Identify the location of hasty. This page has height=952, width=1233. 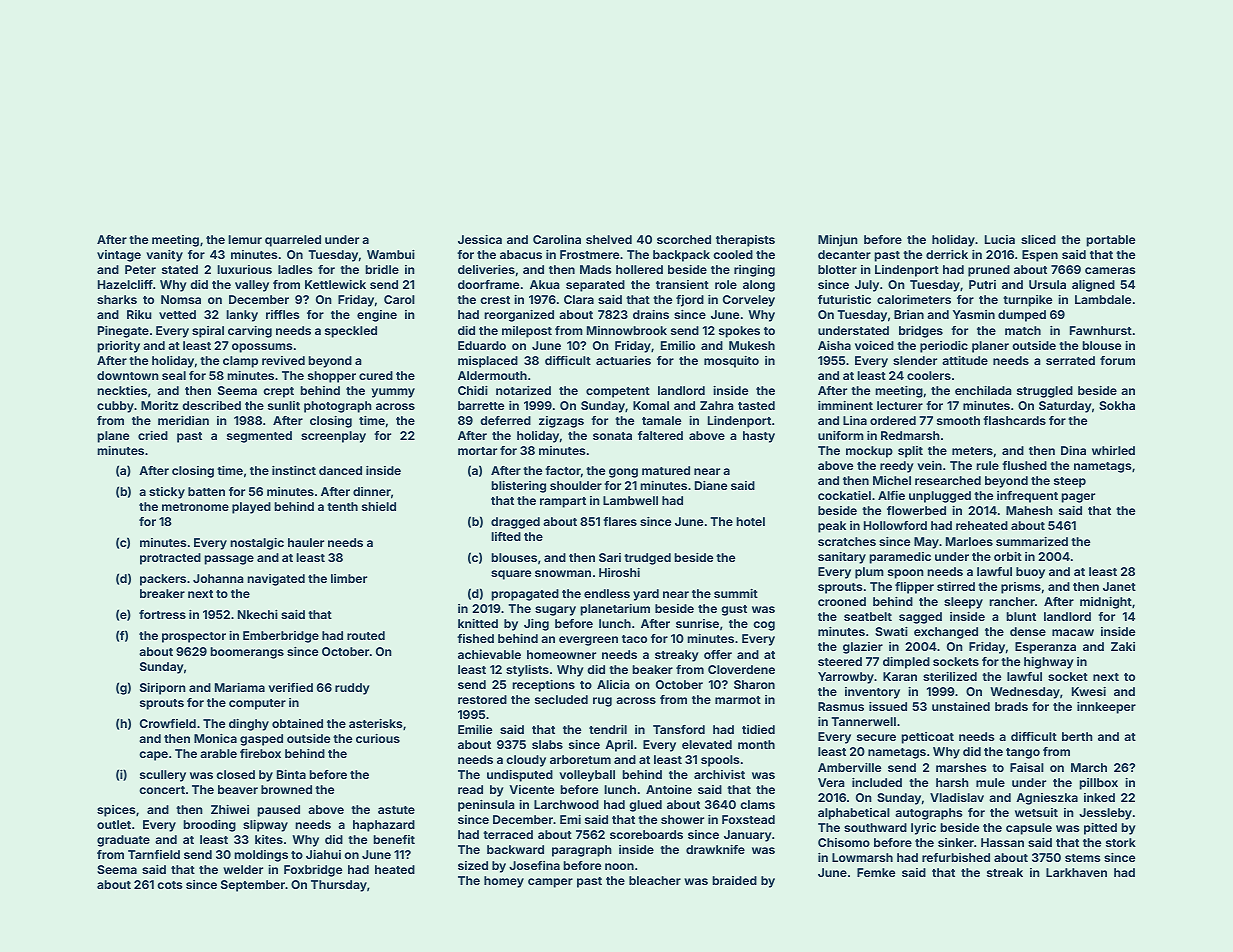
(759, 437).
